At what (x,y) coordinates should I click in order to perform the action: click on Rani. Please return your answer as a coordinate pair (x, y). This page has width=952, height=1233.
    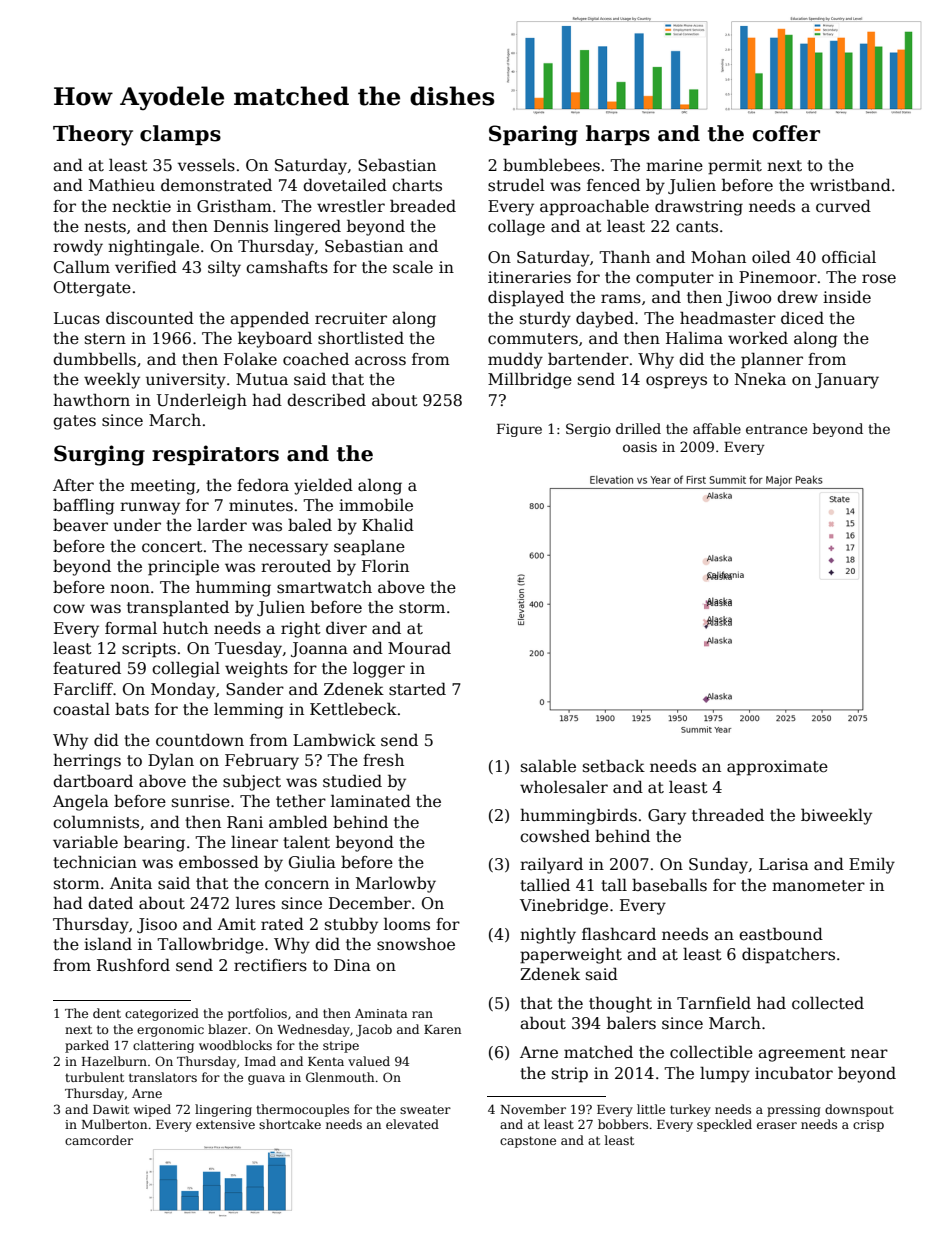
    Looking at the image, I should click on (245, 822).
